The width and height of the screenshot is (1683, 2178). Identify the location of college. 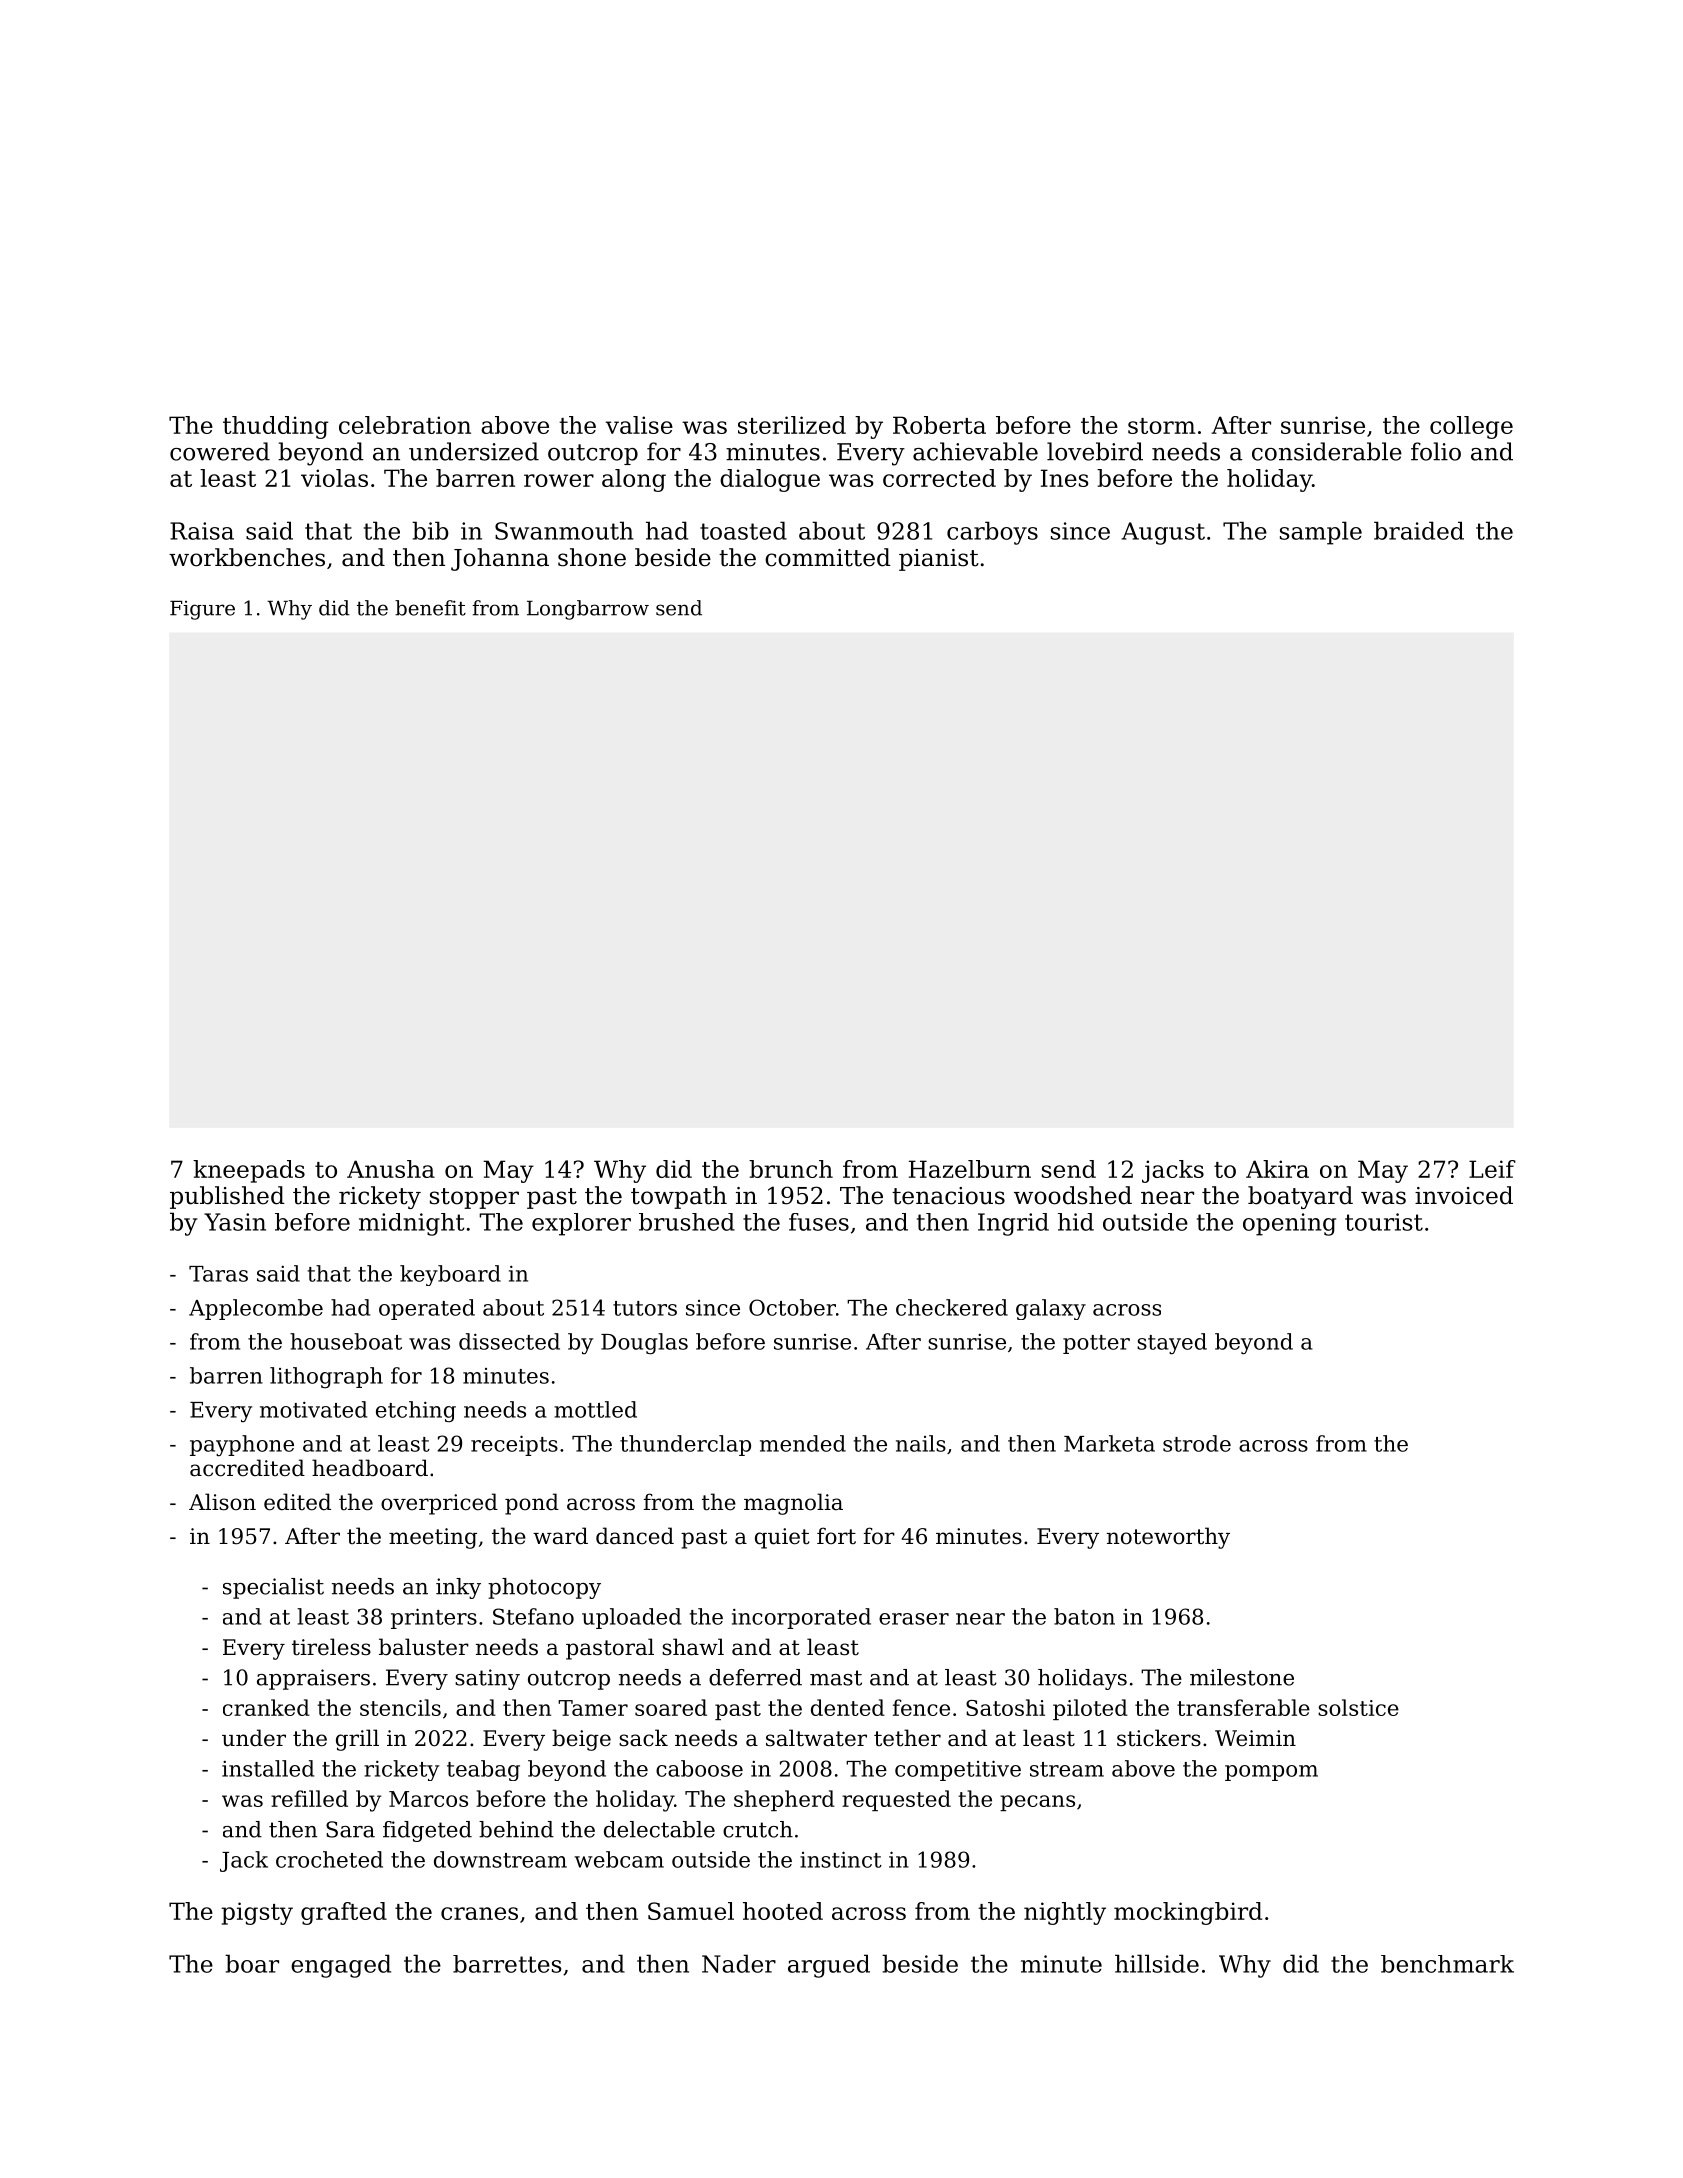
(1471, 427).
